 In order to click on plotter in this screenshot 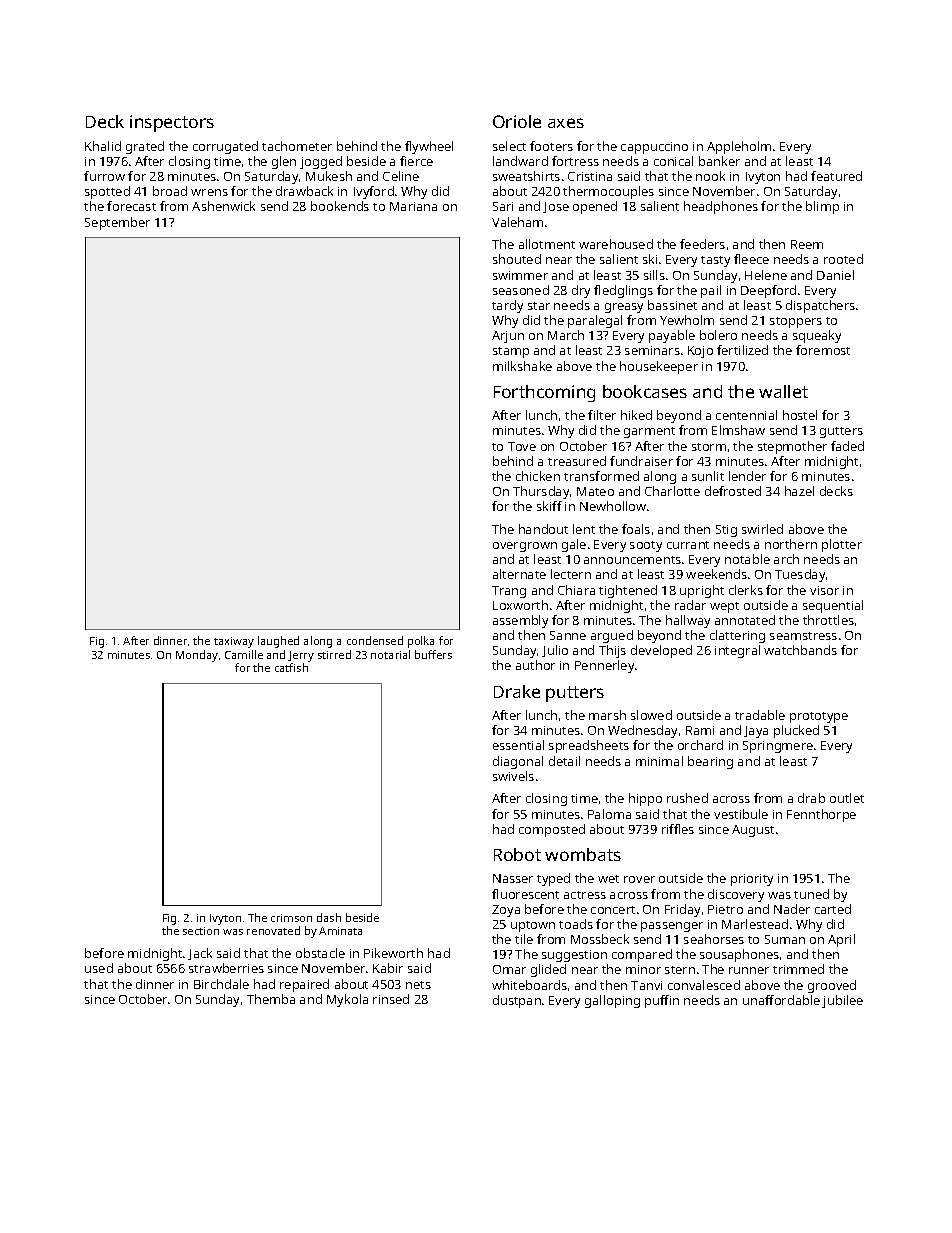, I will do `click(842, 545)`.
